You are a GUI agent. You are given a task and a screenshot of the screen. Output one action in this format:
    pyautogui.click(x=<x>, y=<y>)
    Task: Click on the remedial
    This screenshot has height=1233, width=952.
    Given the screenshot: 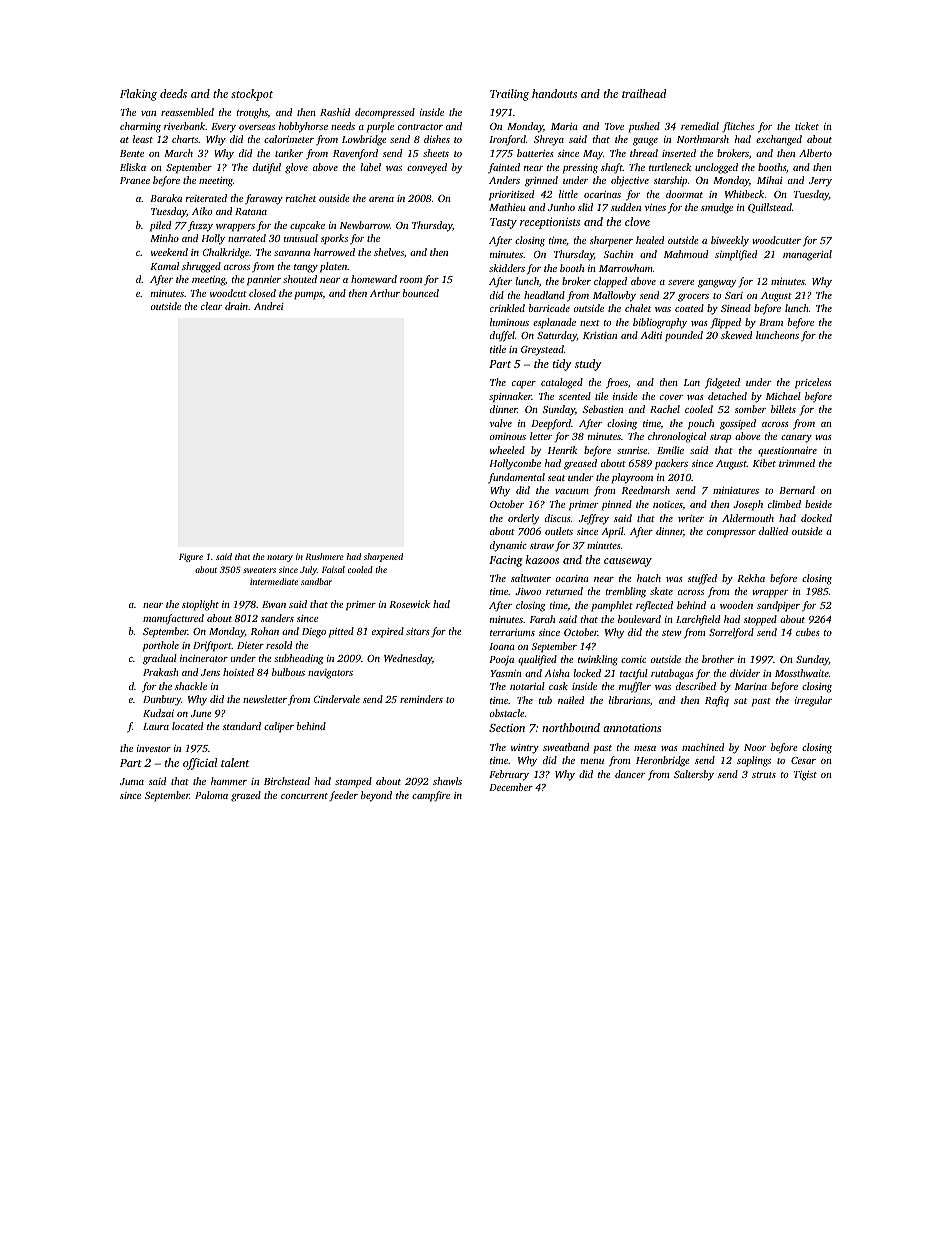 What is the action you would take?
    pyautogui.click(x=700, y=126)
